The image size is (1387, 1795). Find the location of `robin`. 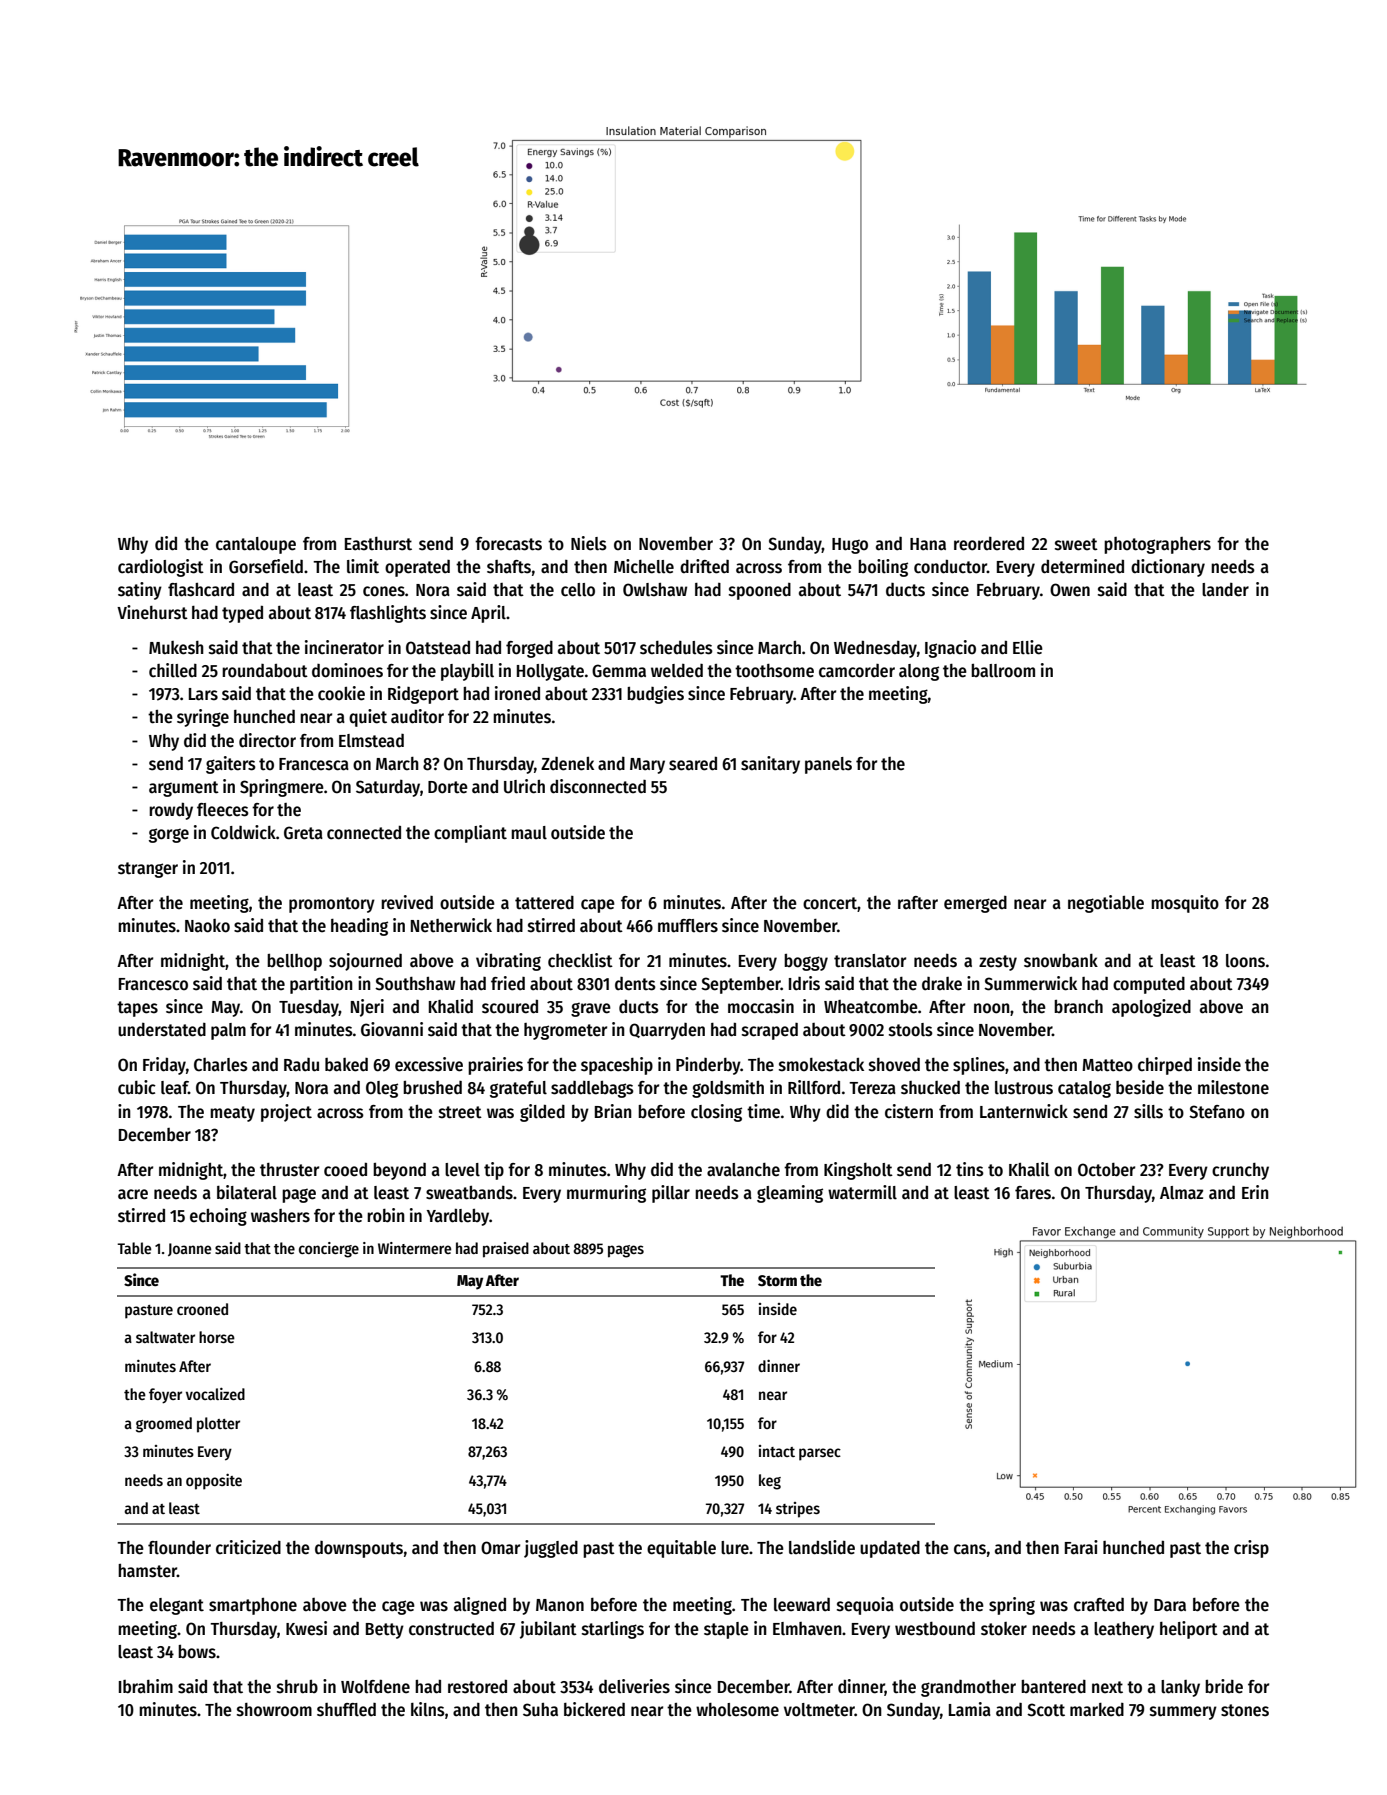

robin is located at coordinates (386, 1215).
